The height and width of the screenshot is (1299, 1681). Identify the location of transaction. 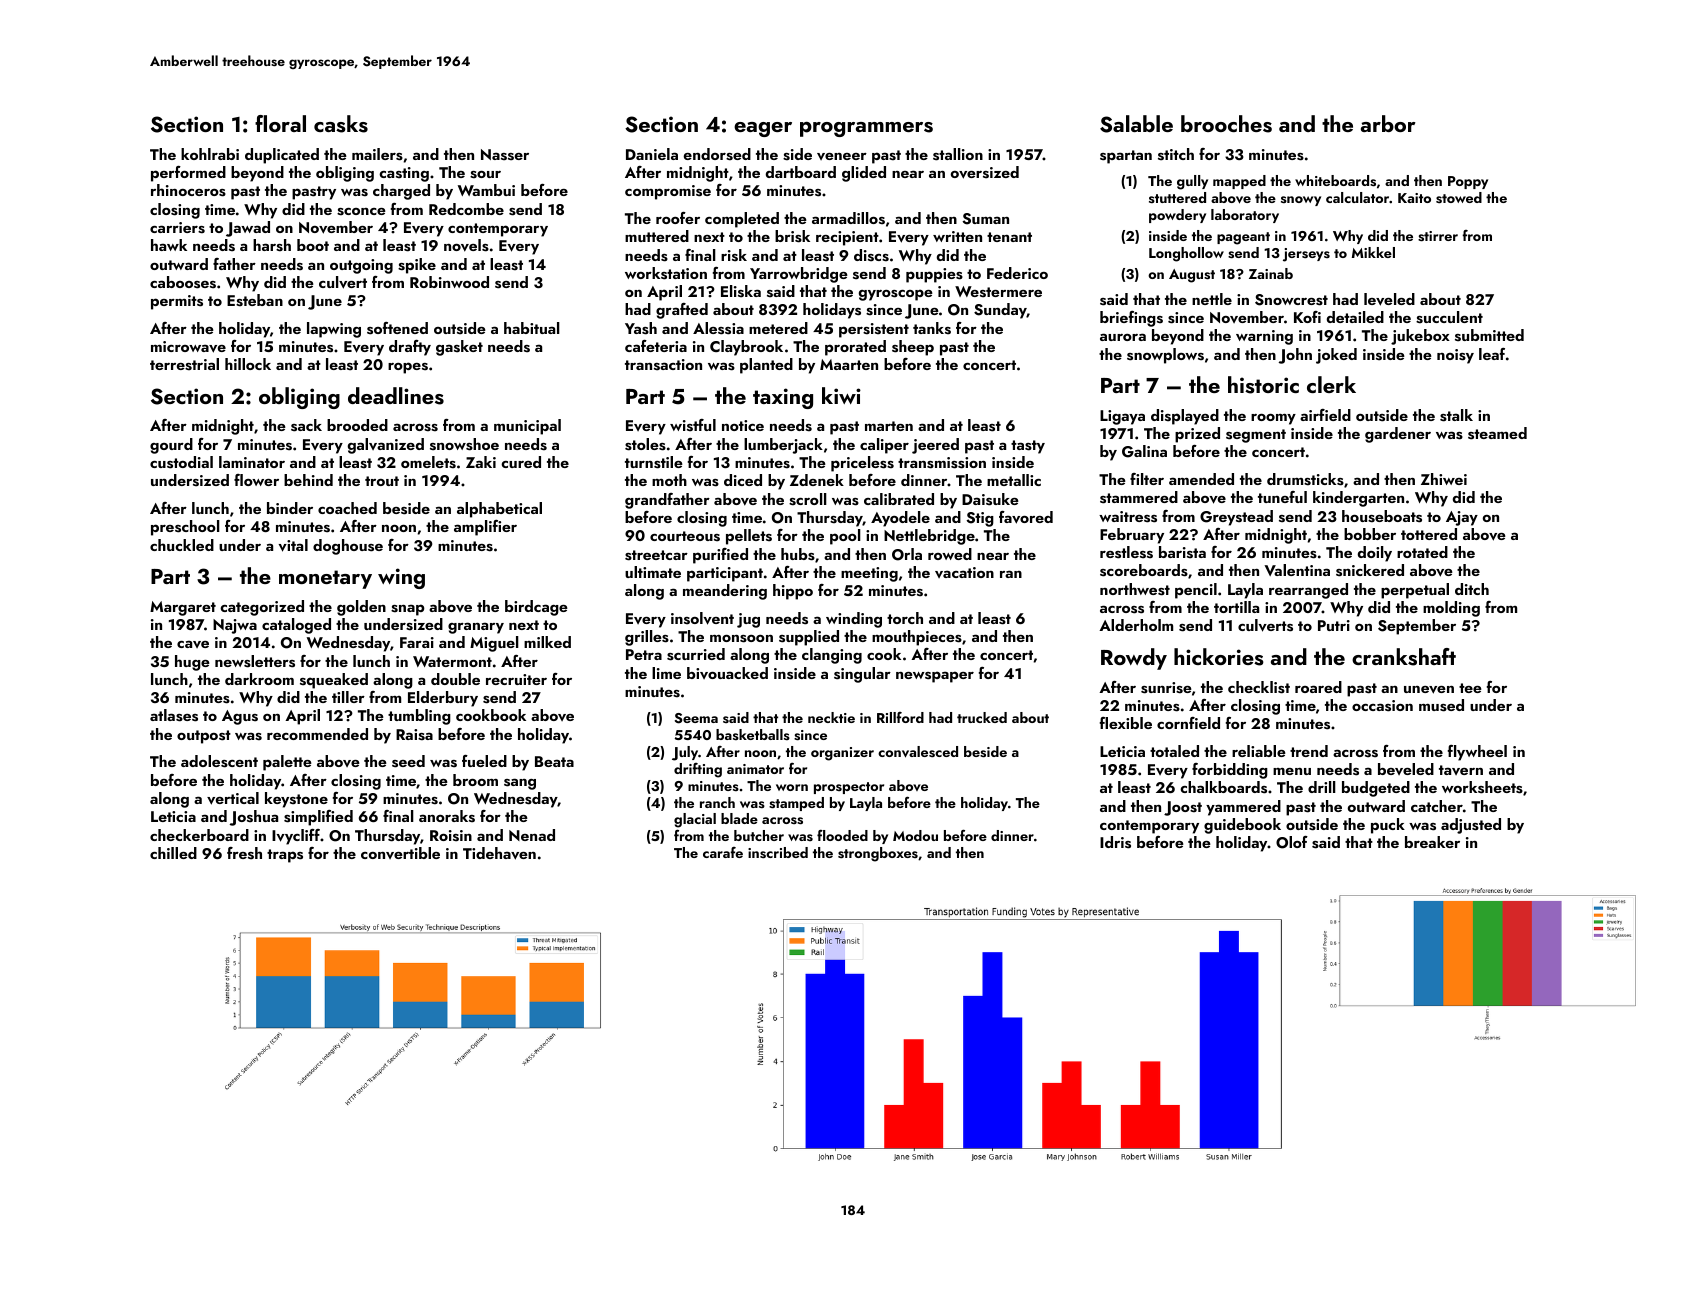
(663, 365).
